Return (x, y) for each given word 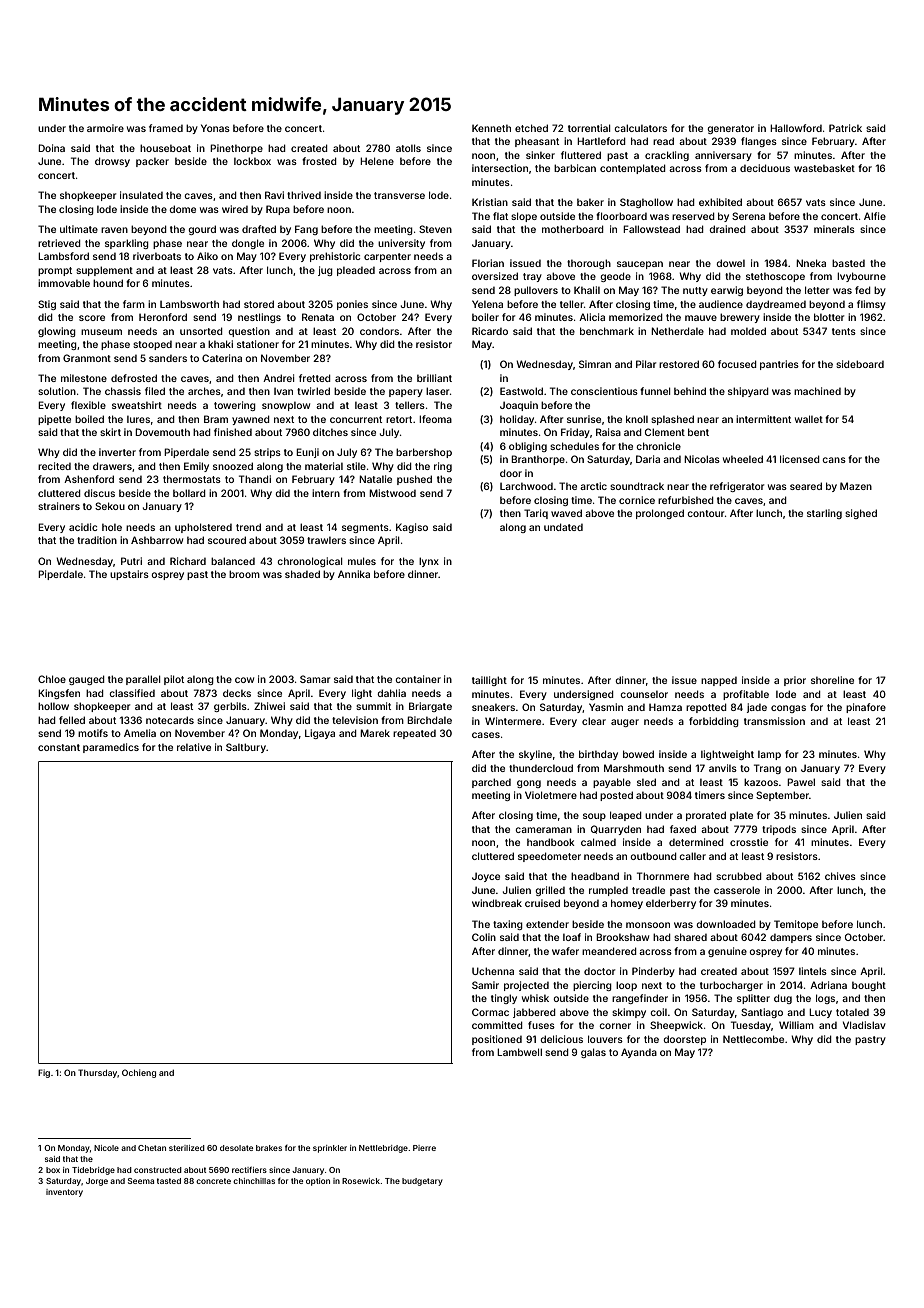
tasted (169, 1181)
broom (244, 574)
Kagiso (412, 528)
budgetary (422, 1182)
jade (757, 708)
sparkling (127, 244)
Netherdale (677, 331)
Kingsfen (59, 694)
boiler (485, 317)
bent (698, 432)
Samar (315, 679)
